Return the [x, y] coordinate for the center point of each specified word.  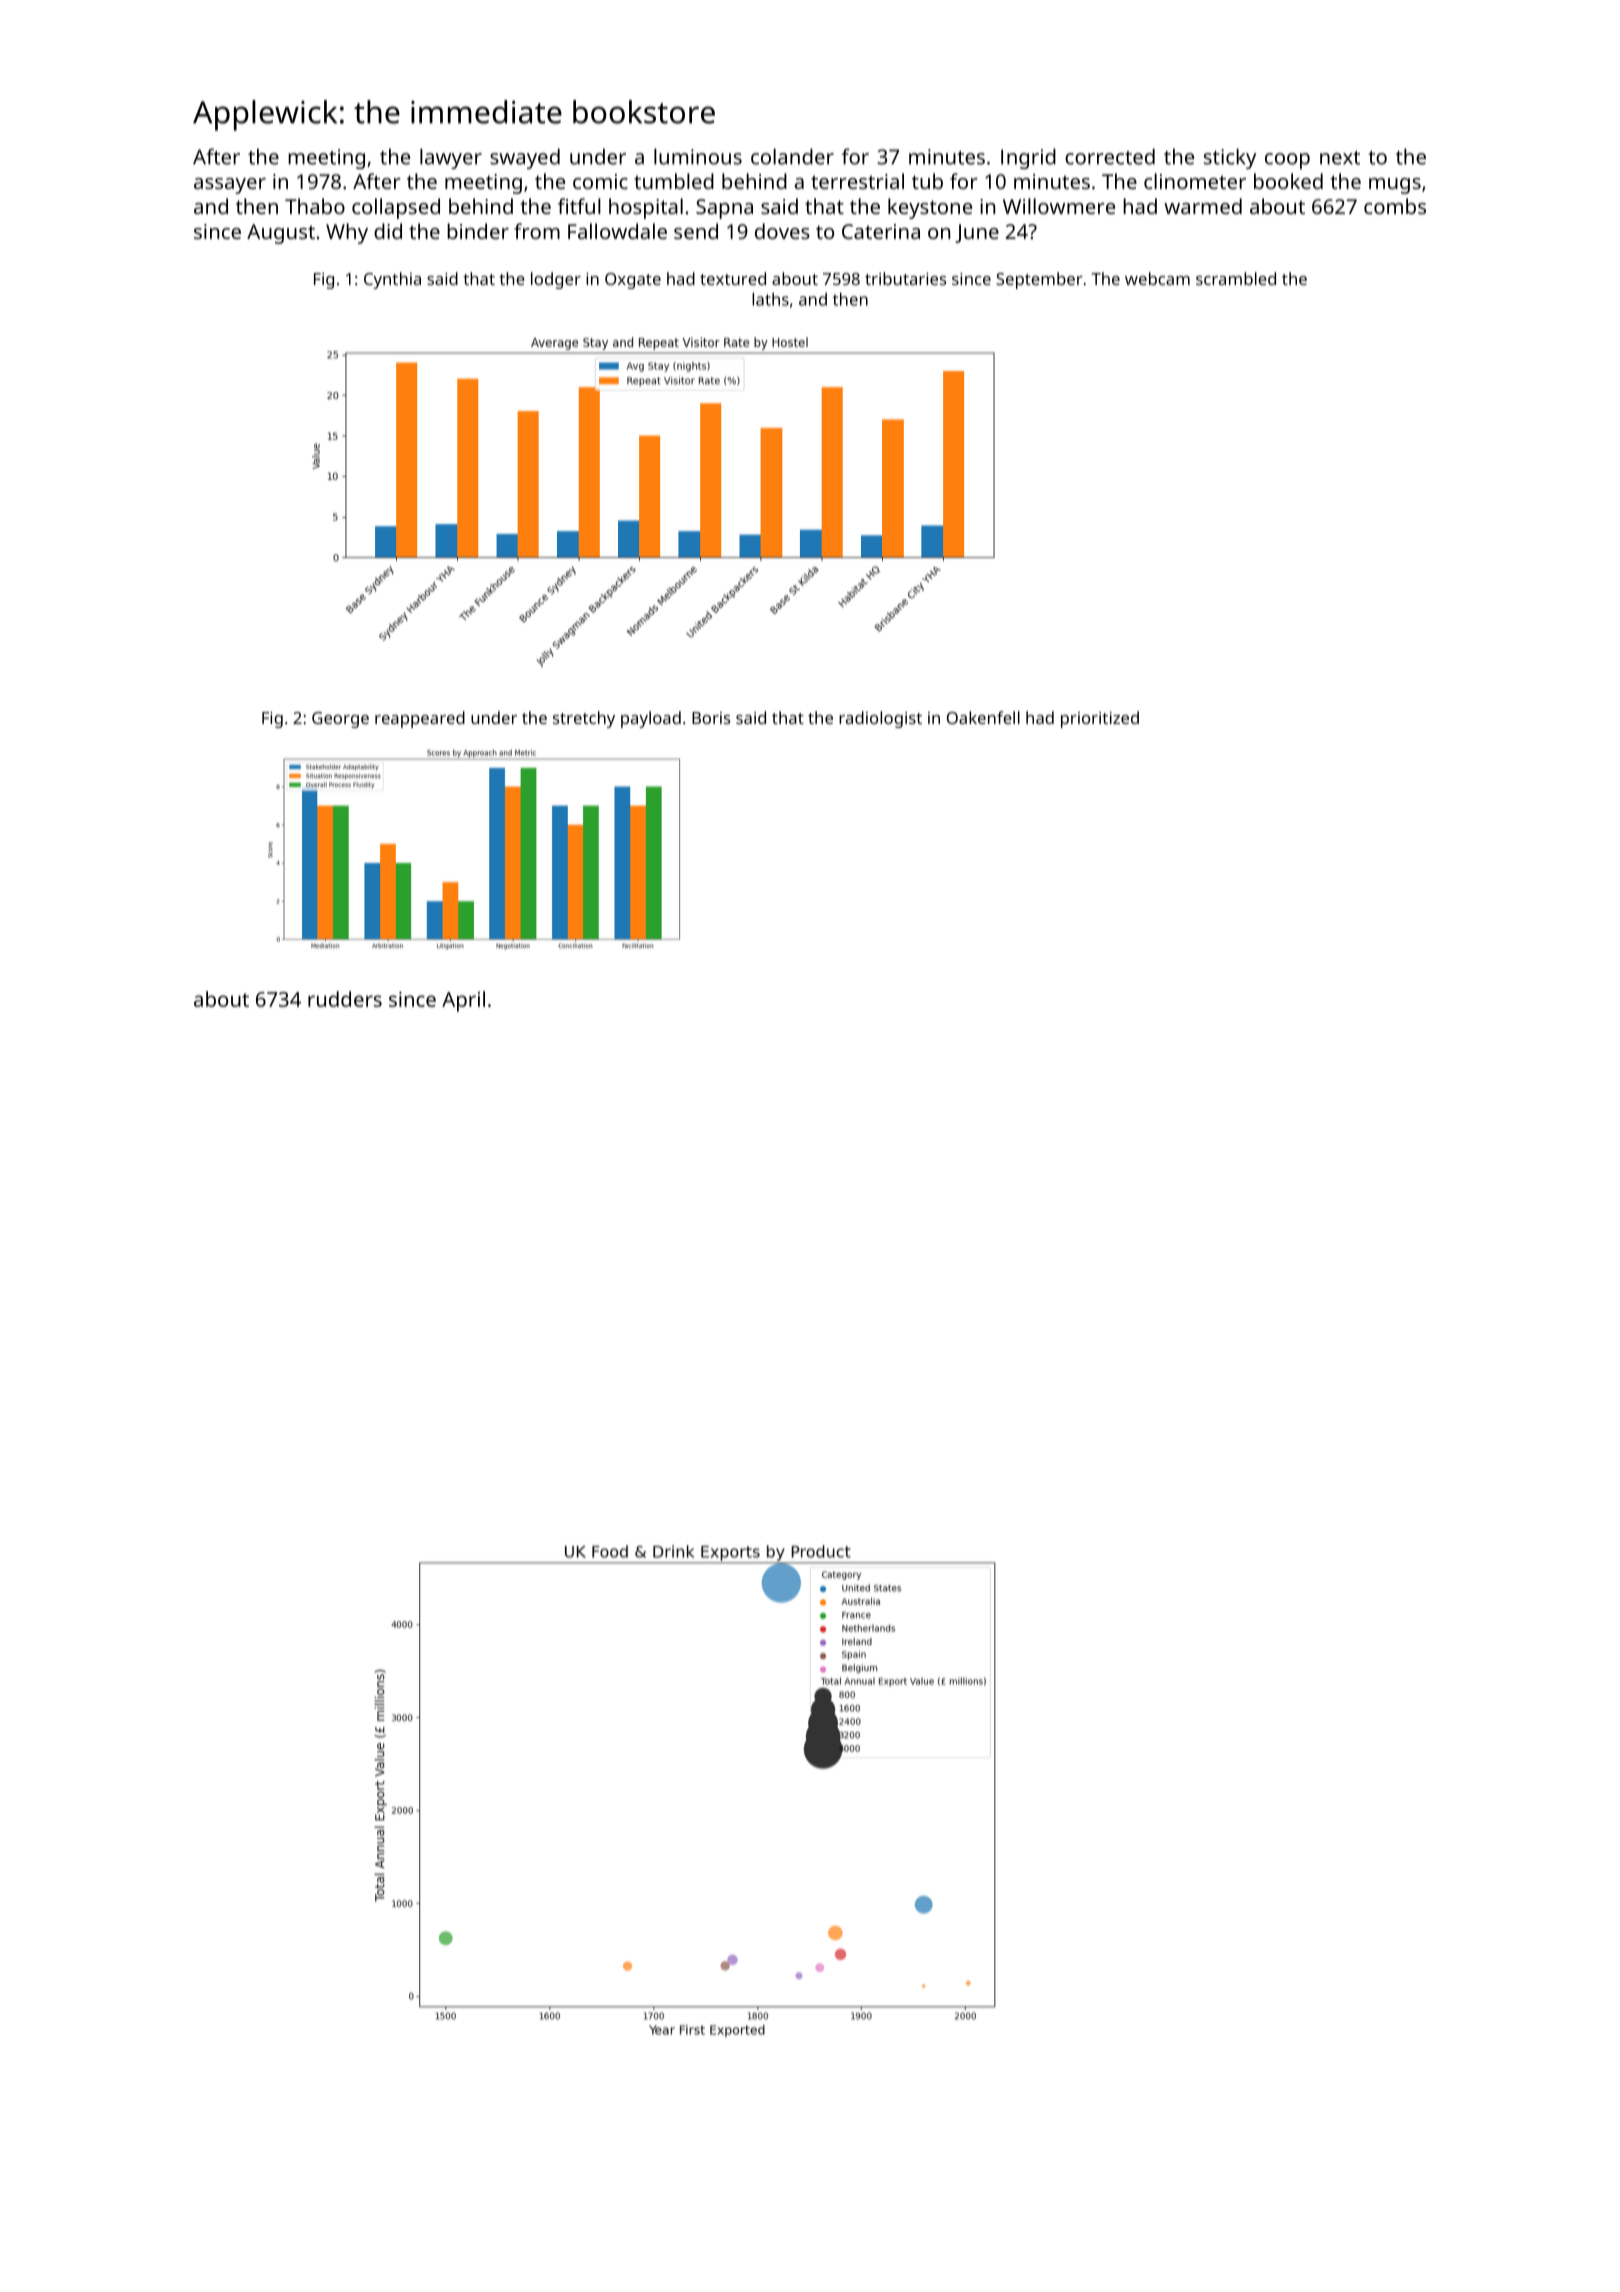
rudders [345, 999]
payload [651, 719]
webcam [1157, 278]
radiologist [880, 719]
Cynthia [392, 280]
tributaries [905, 278]
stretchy [584, 719]
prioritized [1100, 719]
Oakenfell [983, 717]
